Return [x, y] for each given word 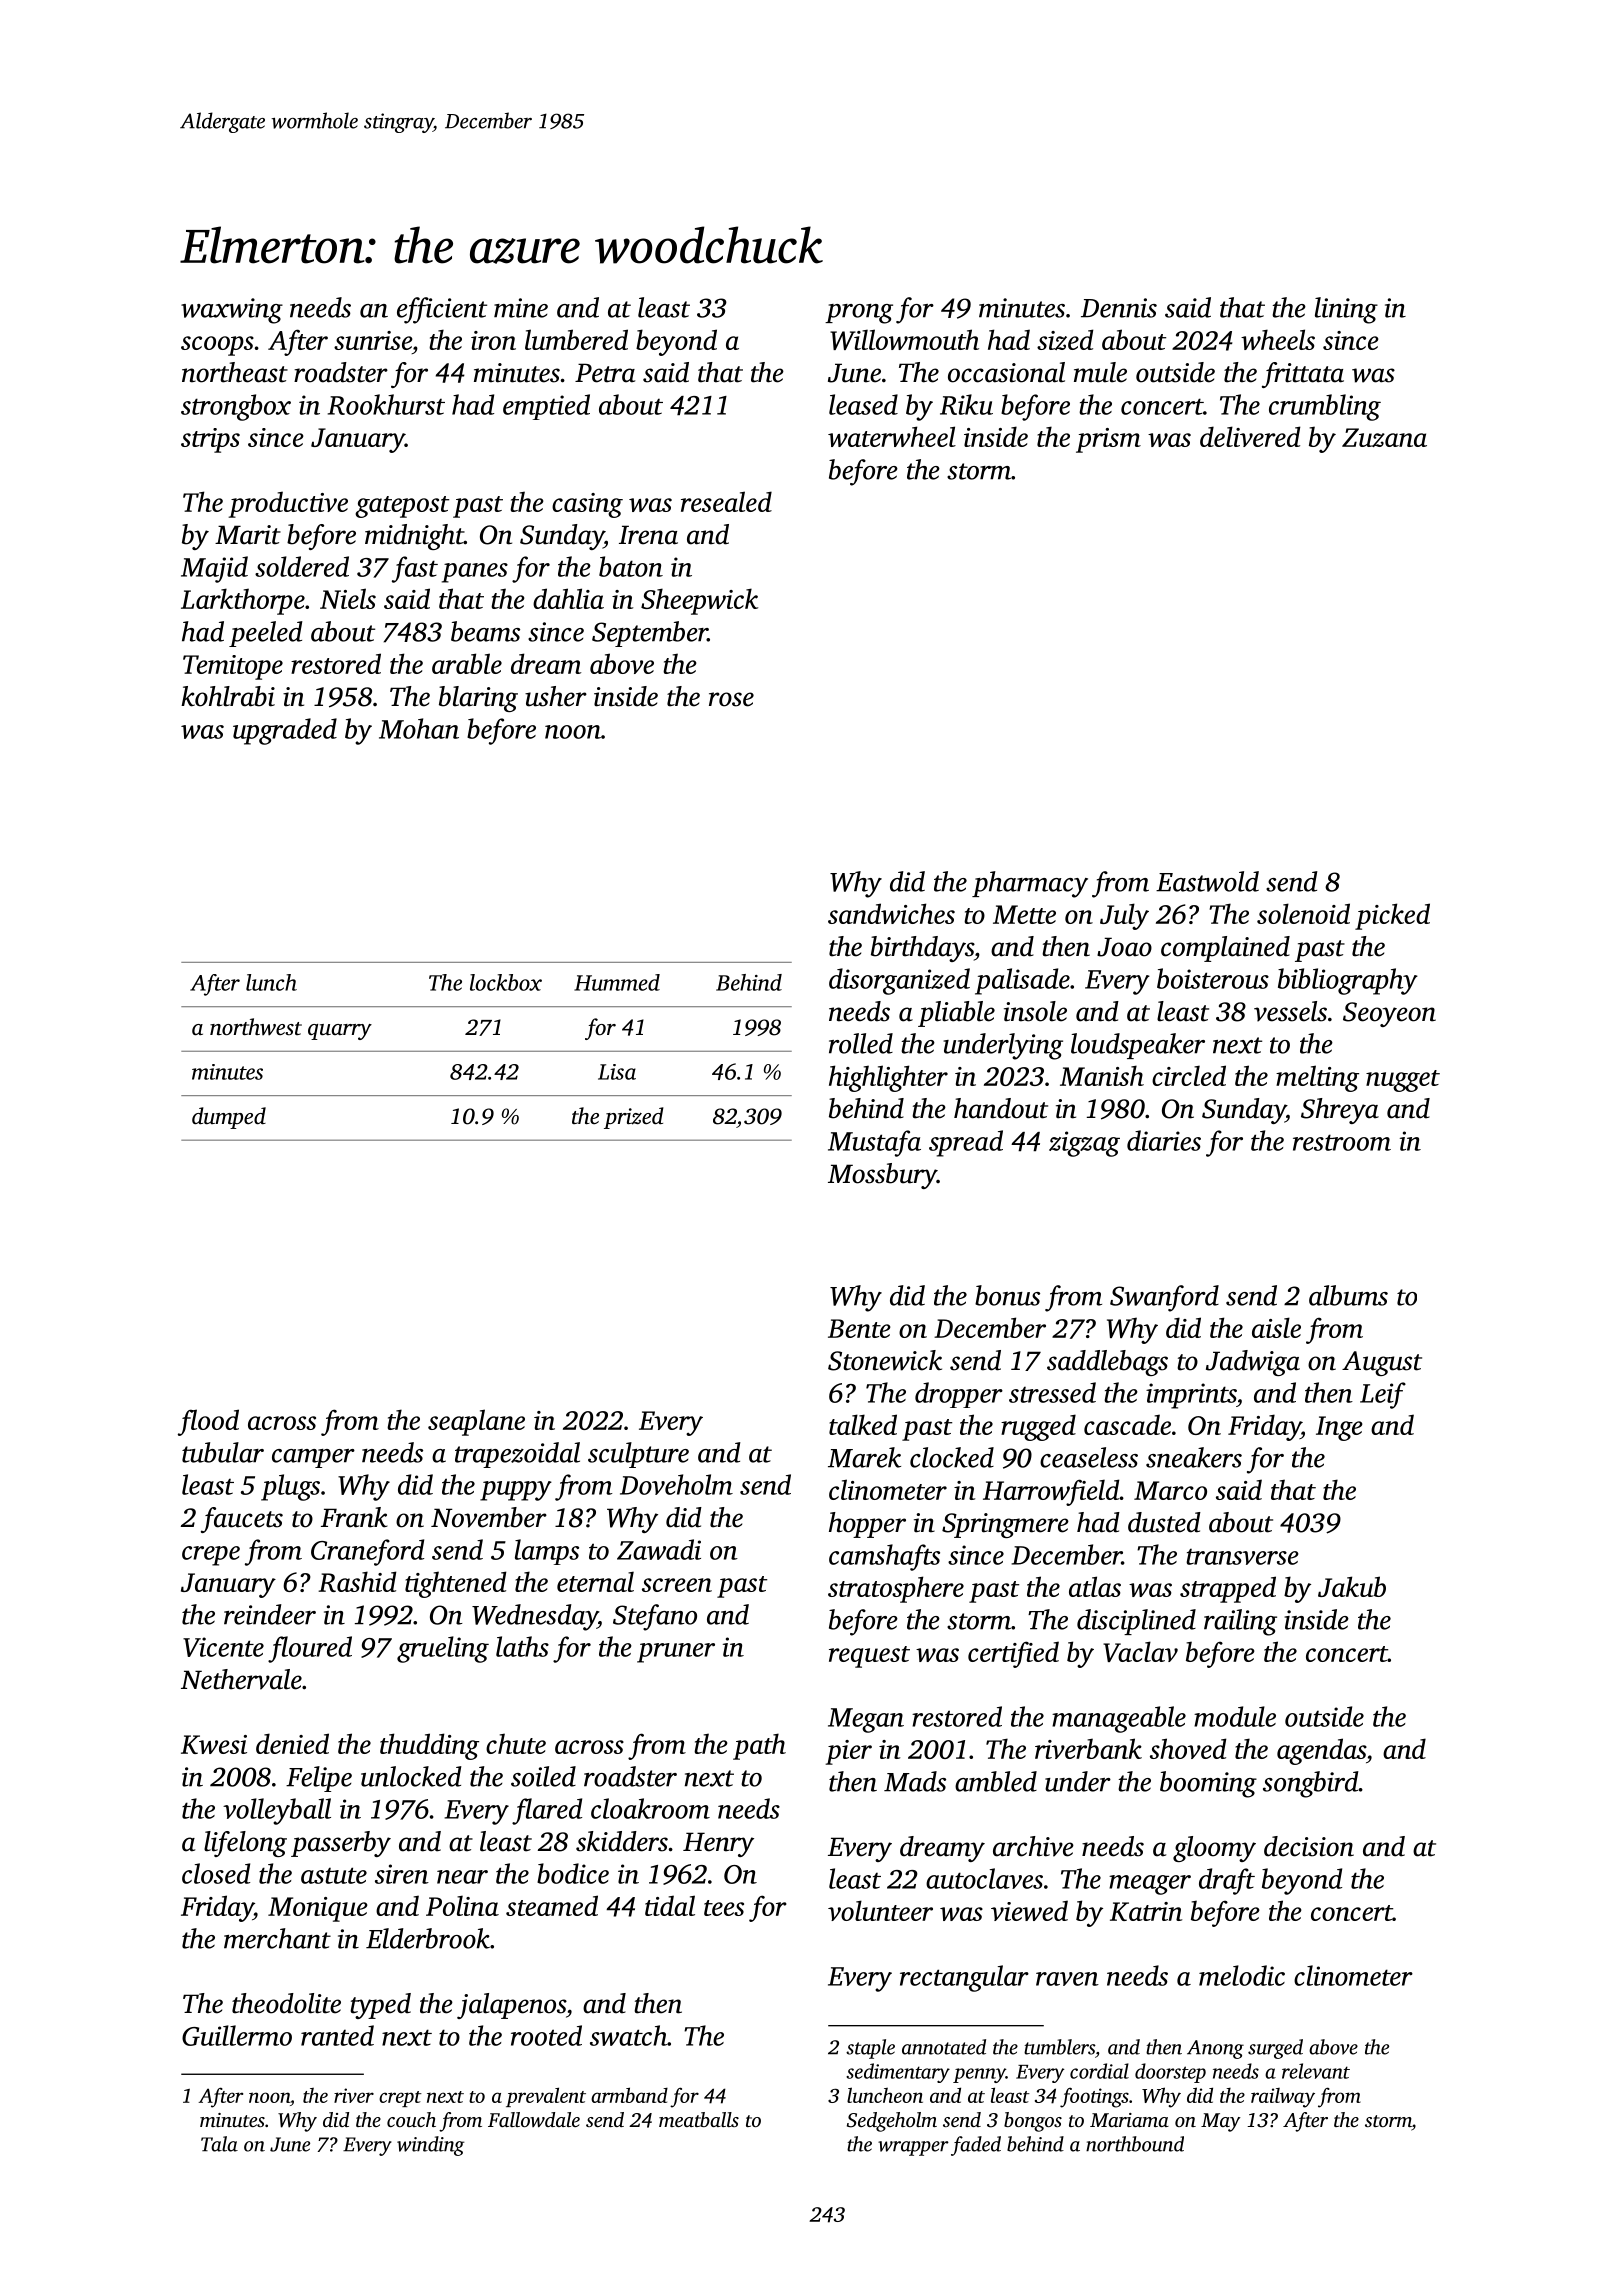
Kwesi [214, 1744]
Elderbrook [428, 1938]
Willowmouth [904, 339]
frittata [1303, 375]
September [650, 634]
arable [467, 663]
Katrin [1146, 1911]
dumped [229, 1118]
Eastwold [1207, 881]
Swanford [1164, 1298]
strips [210, 440]
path [759, 1746]
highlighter [888, 1078]
